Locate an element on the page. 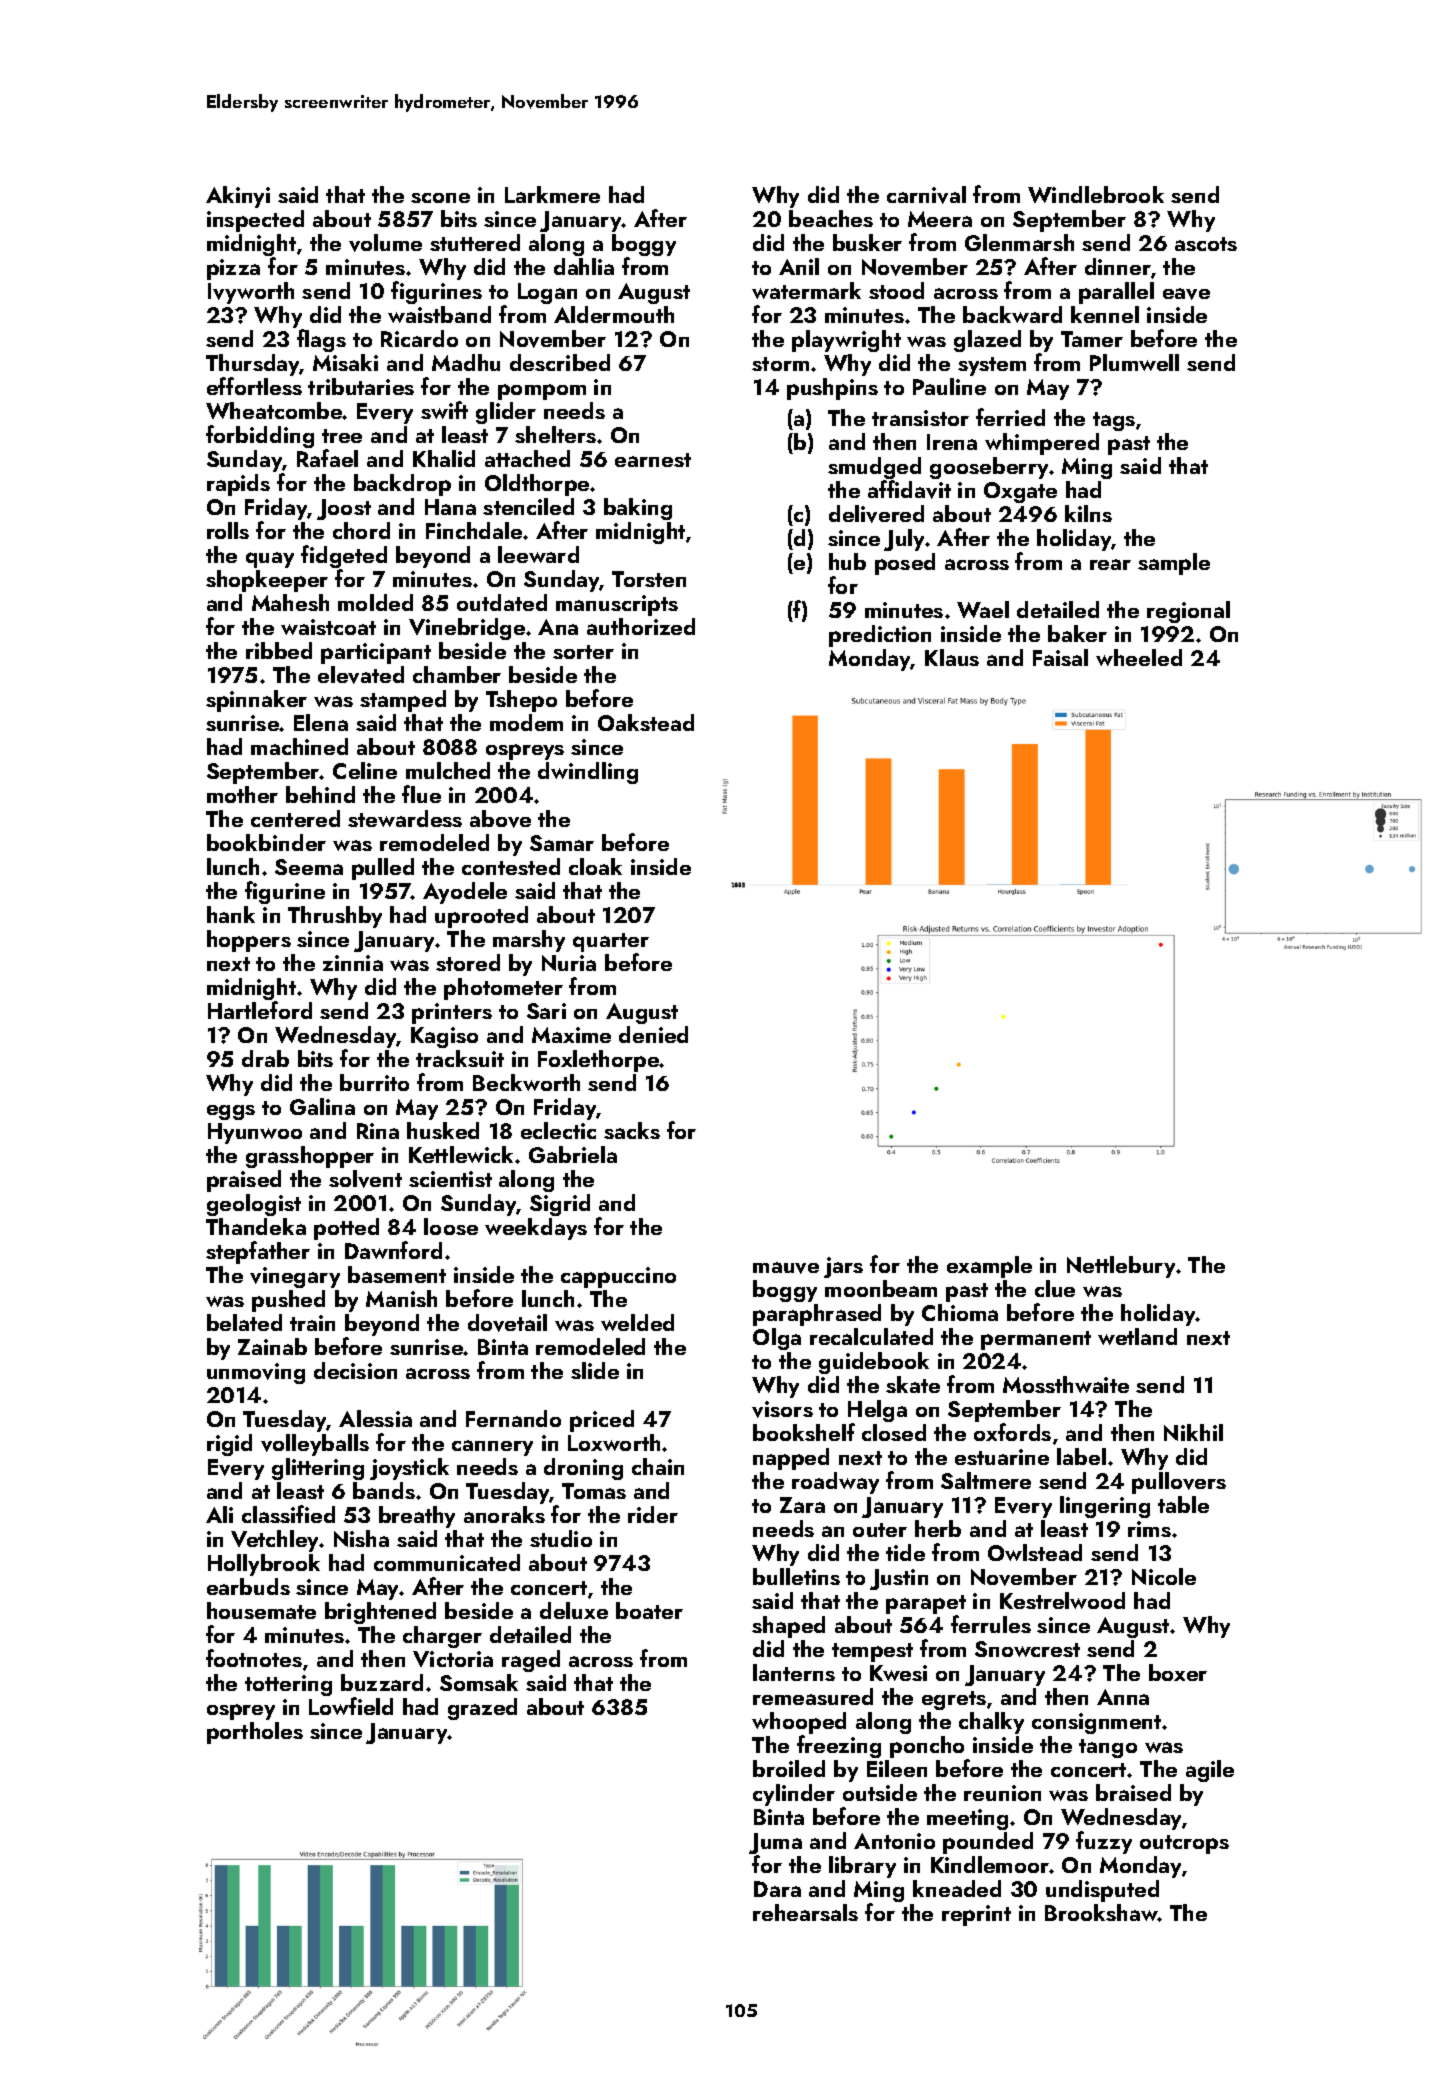  pushpins is located at coordinates (832, 389).
